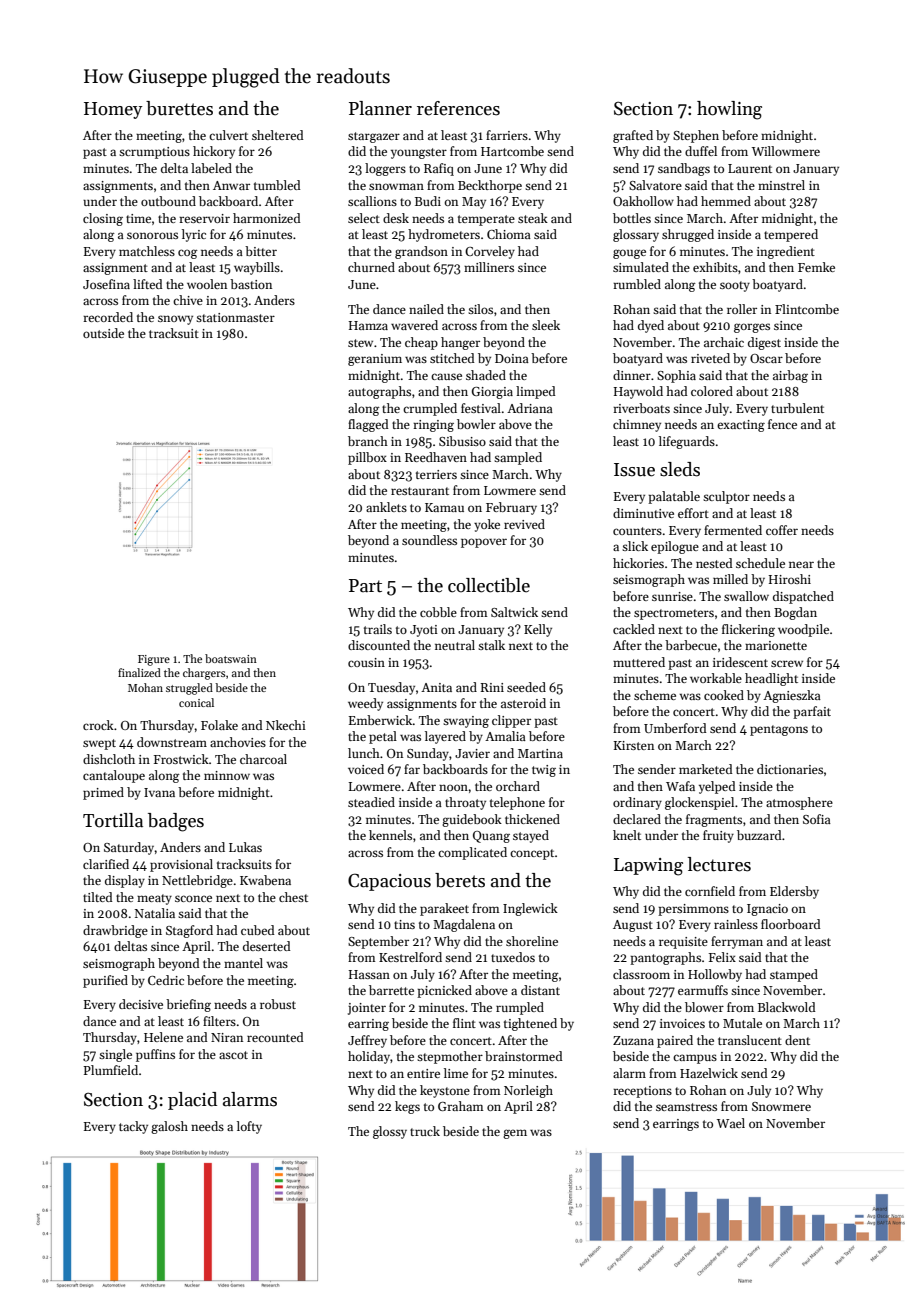 The width and height of the screenshot is (924, 1308). I want to click on robust, so click(278, 1004).
